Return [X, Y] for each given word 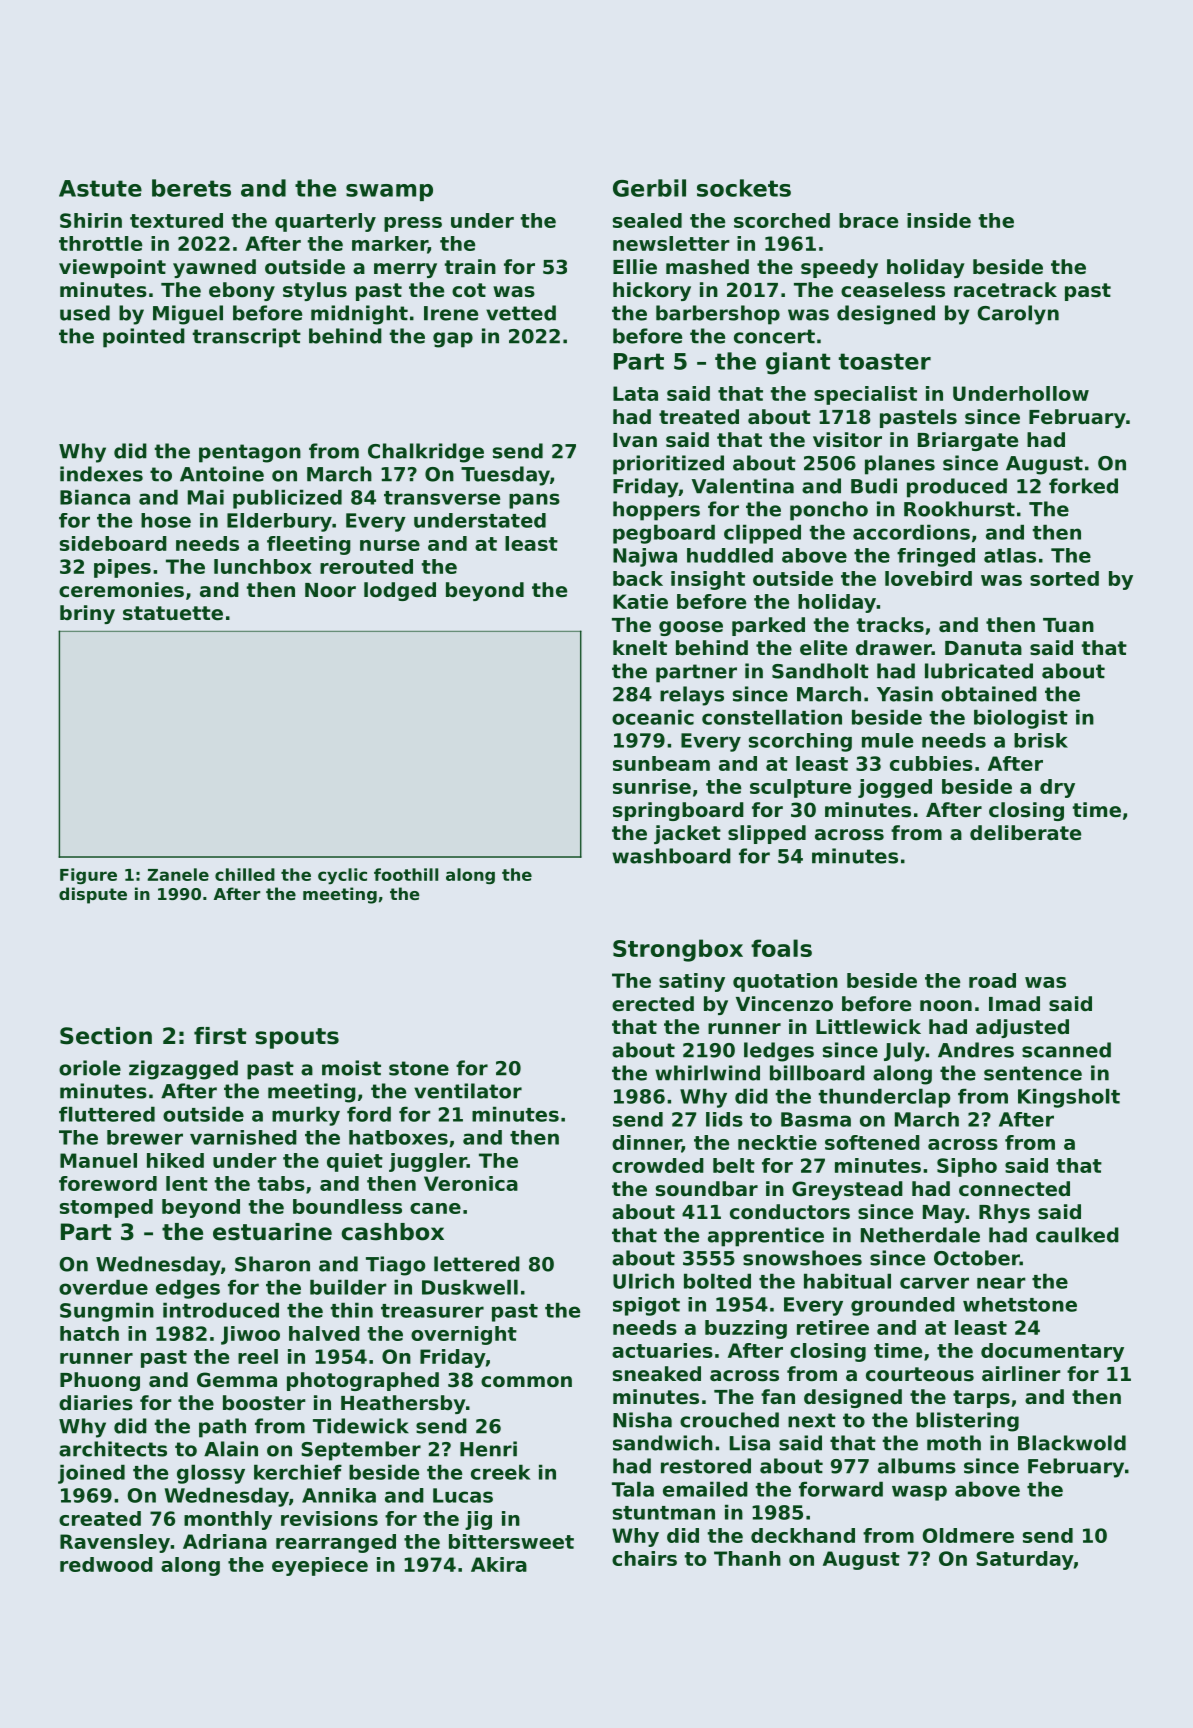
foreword [108, 1183]
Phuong [100, 1381]
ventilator [468, 1091]
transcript [246, 338]
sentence [1033, 1073]
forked [1083, 486]
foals [781, 948]
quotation [785, 982]
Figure [88, 876]
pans [534, 501]
